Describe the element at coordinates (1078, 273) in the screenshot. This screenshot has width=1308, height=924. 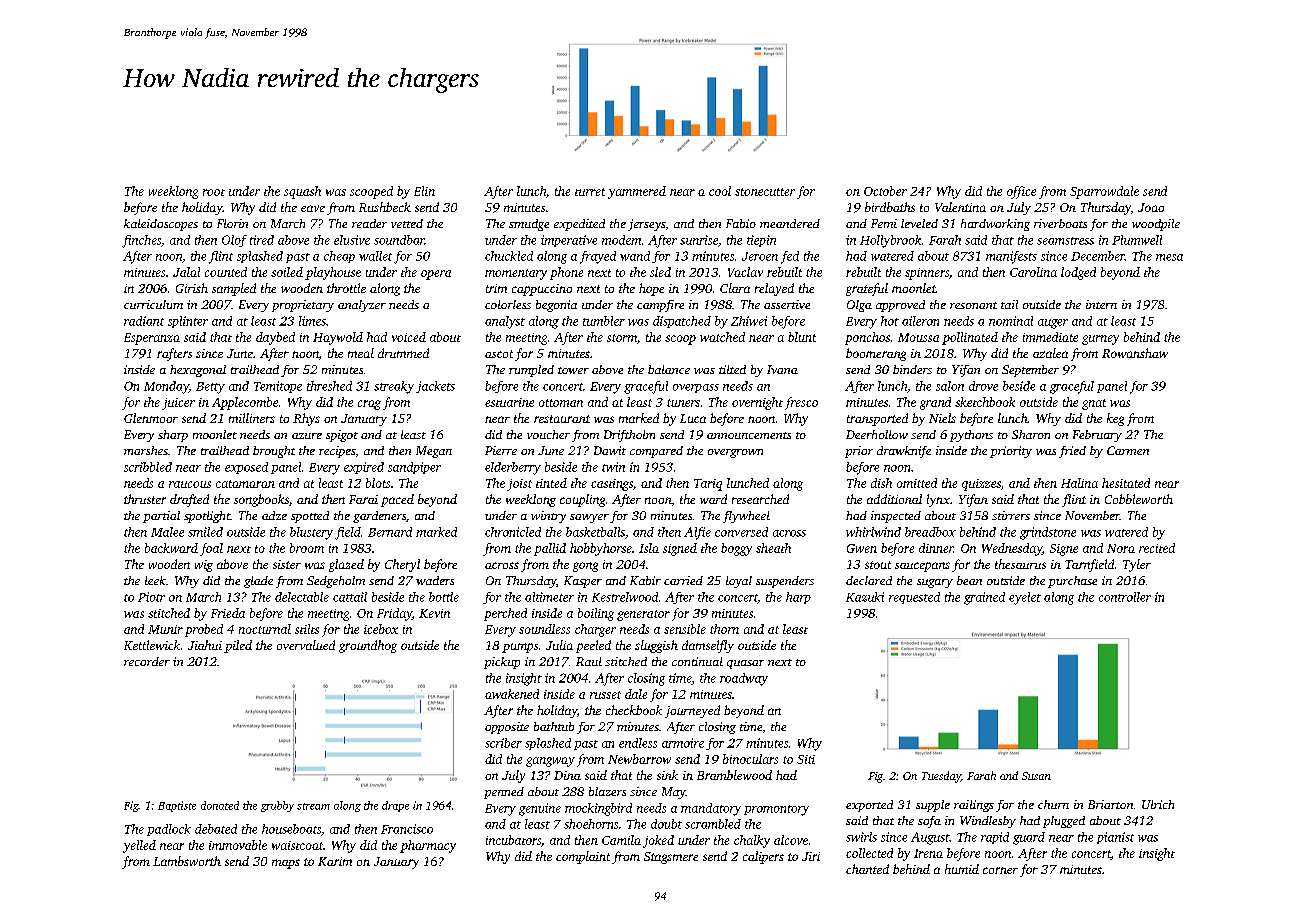
I see `lodged` at that location.
